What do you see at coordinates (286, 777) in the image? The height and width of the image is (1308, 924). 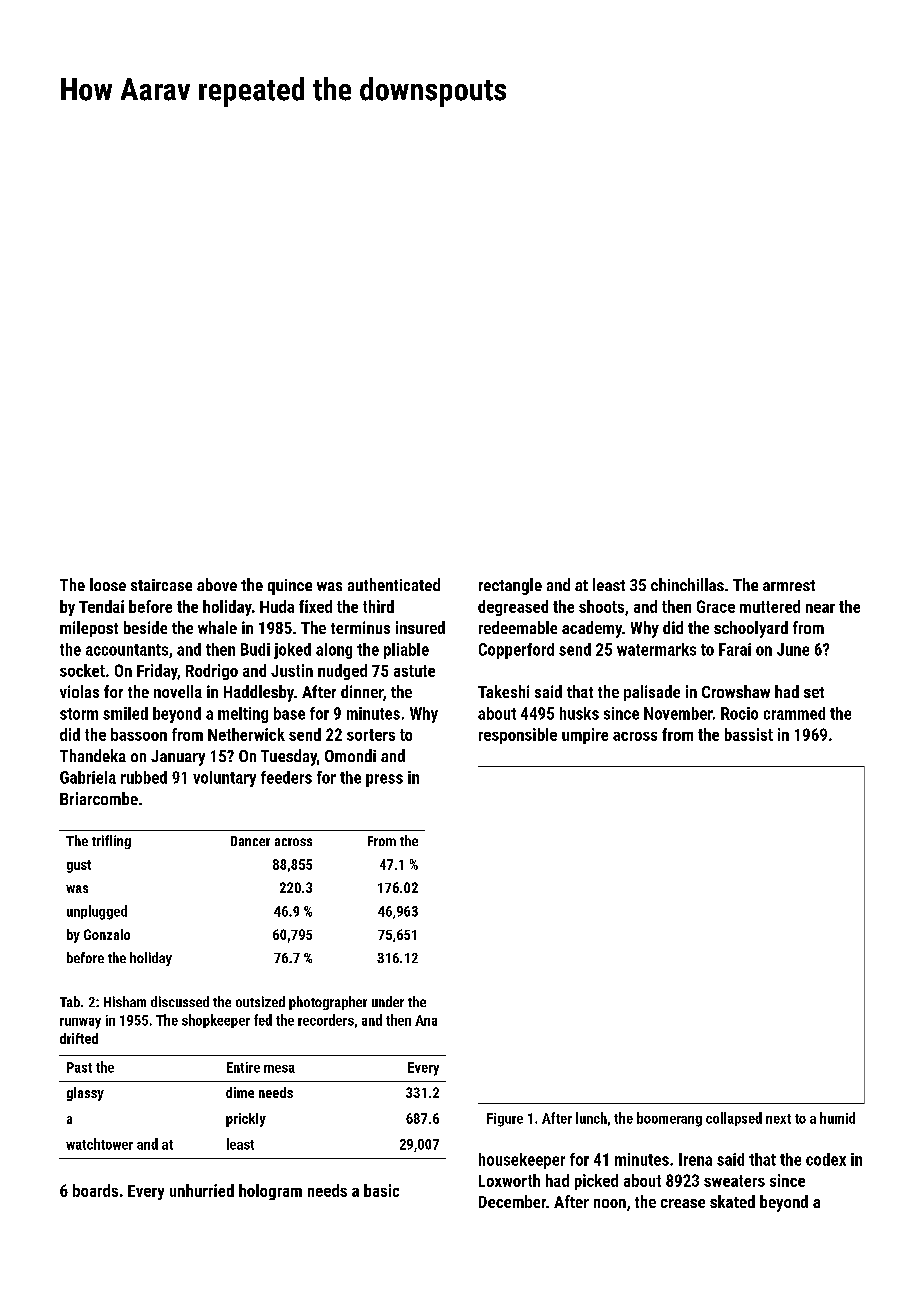 I see `feeders` at bounding box center [286, 777].
